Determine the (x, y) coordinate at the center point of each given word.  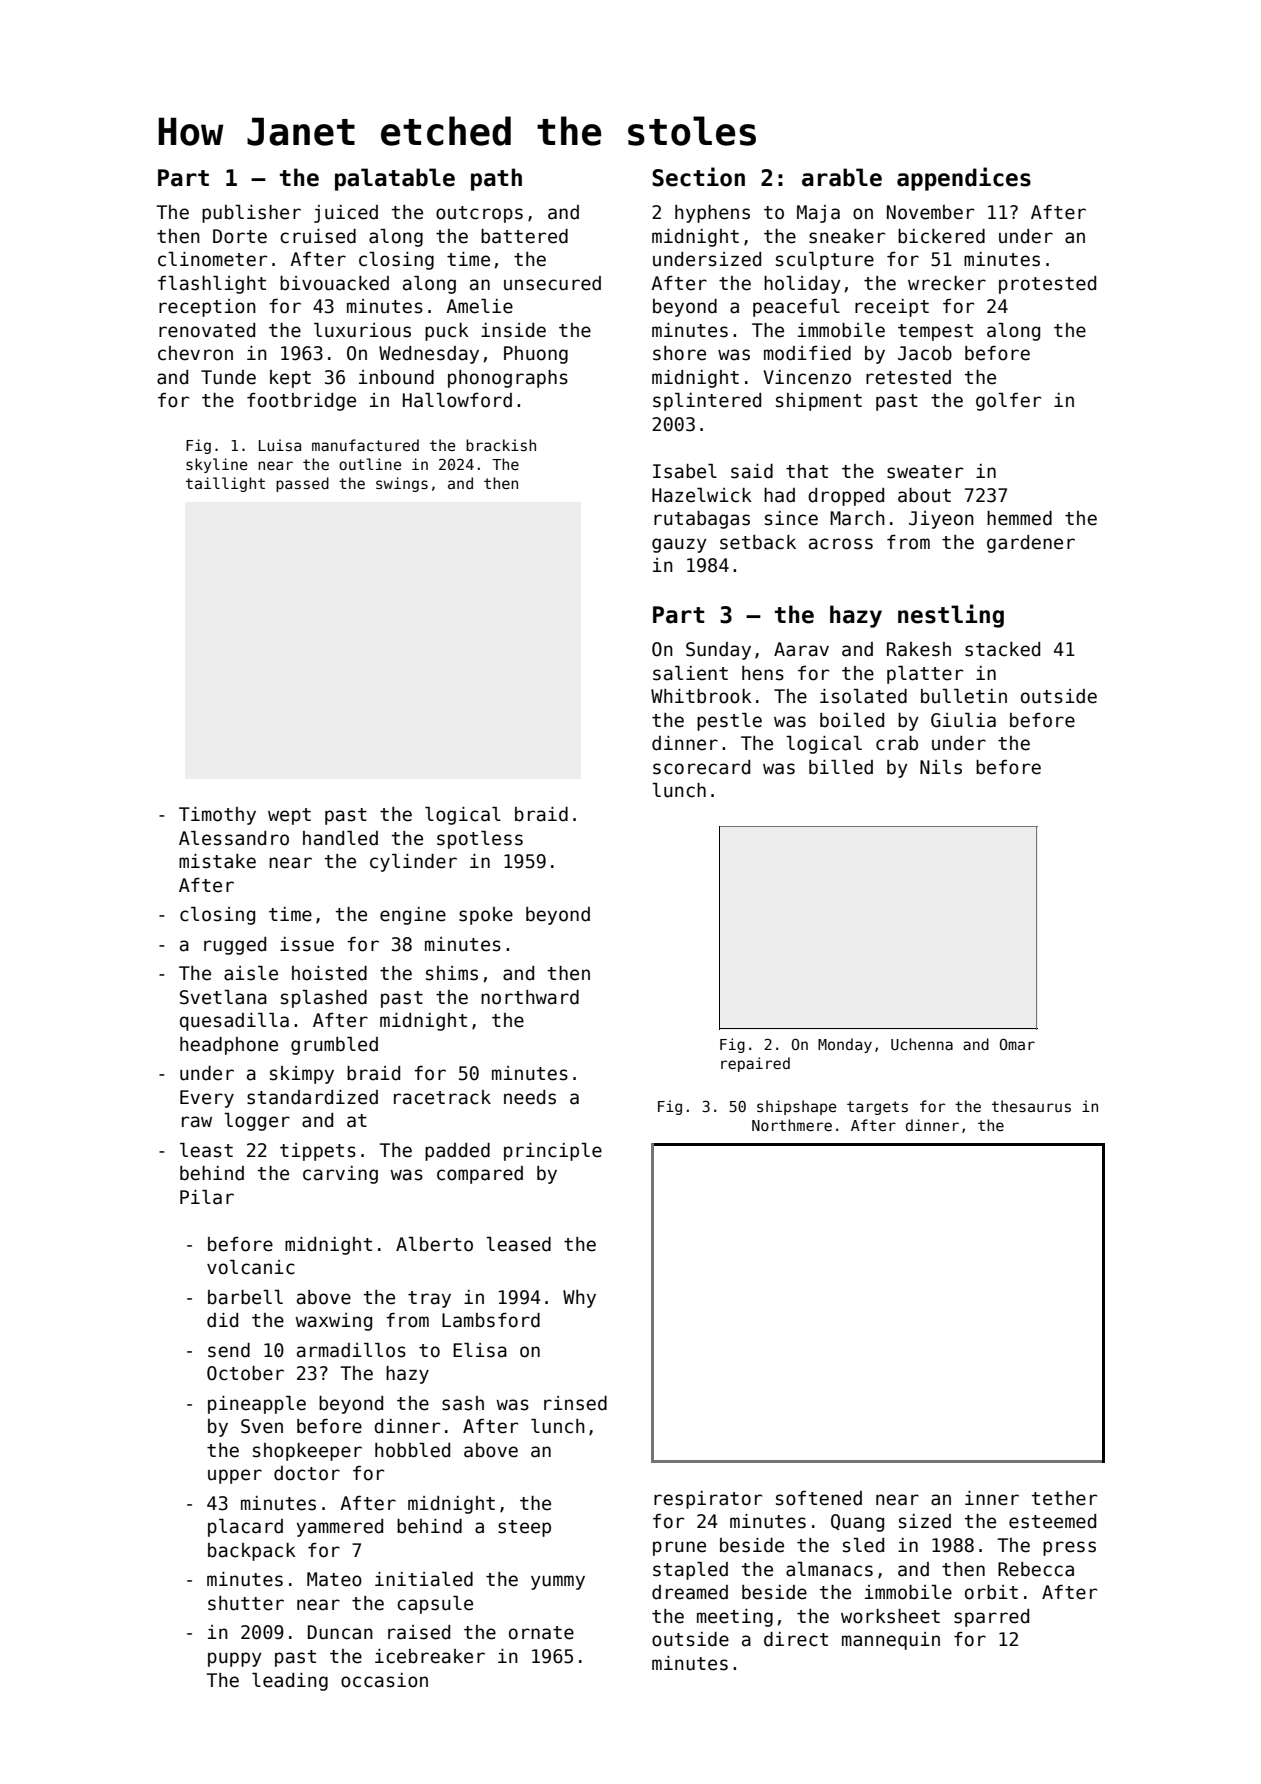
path (496, 179)
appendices (964, 179)
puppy (235, 1659)
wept (289, 816)
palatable (395, 179)
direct (796, 1639)
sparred (991, 1618)
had (779, 495)
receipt (892, 308)
